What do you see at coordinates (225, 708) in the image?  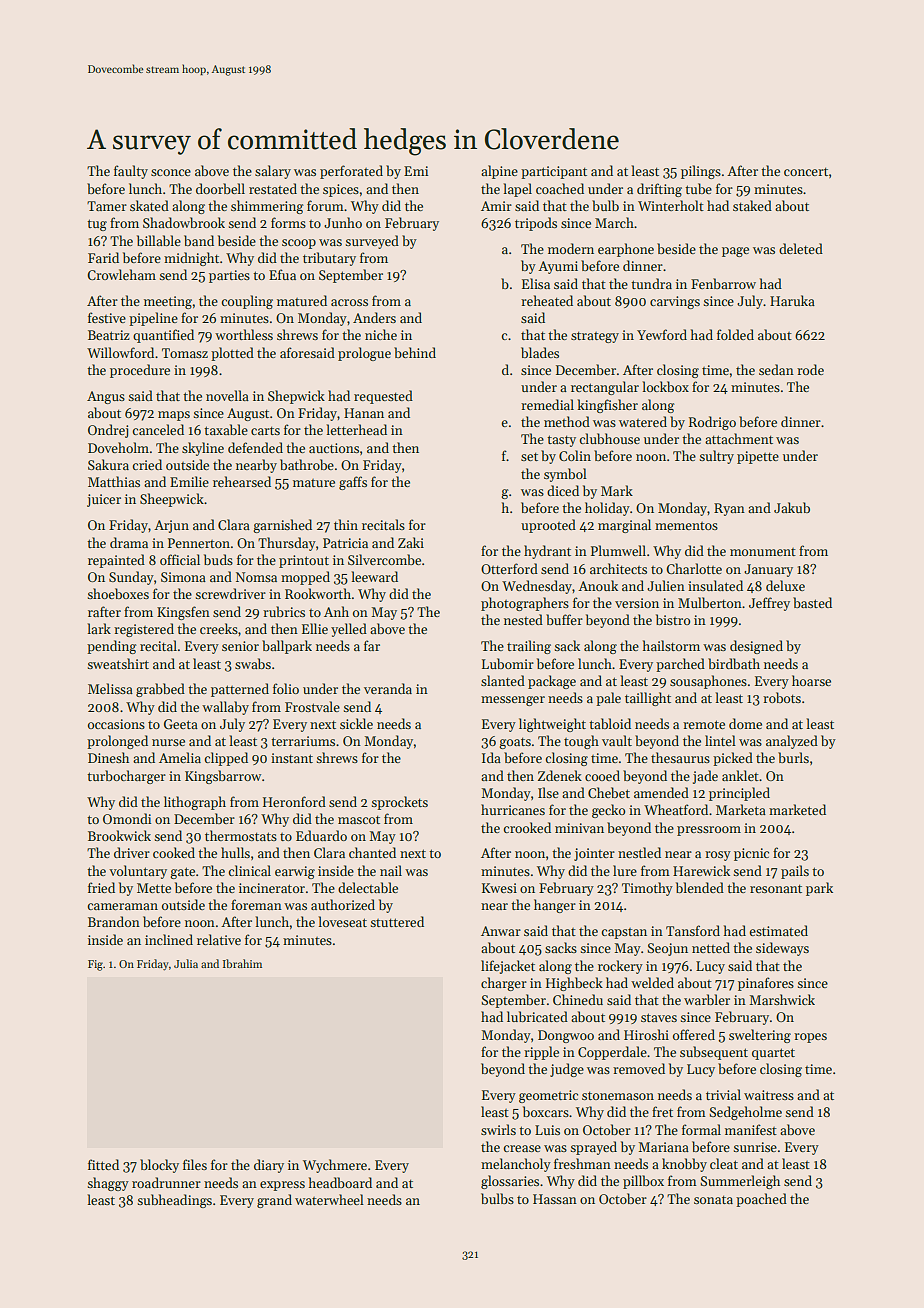 I see `wallaby` at bounding box center [225, 708].
